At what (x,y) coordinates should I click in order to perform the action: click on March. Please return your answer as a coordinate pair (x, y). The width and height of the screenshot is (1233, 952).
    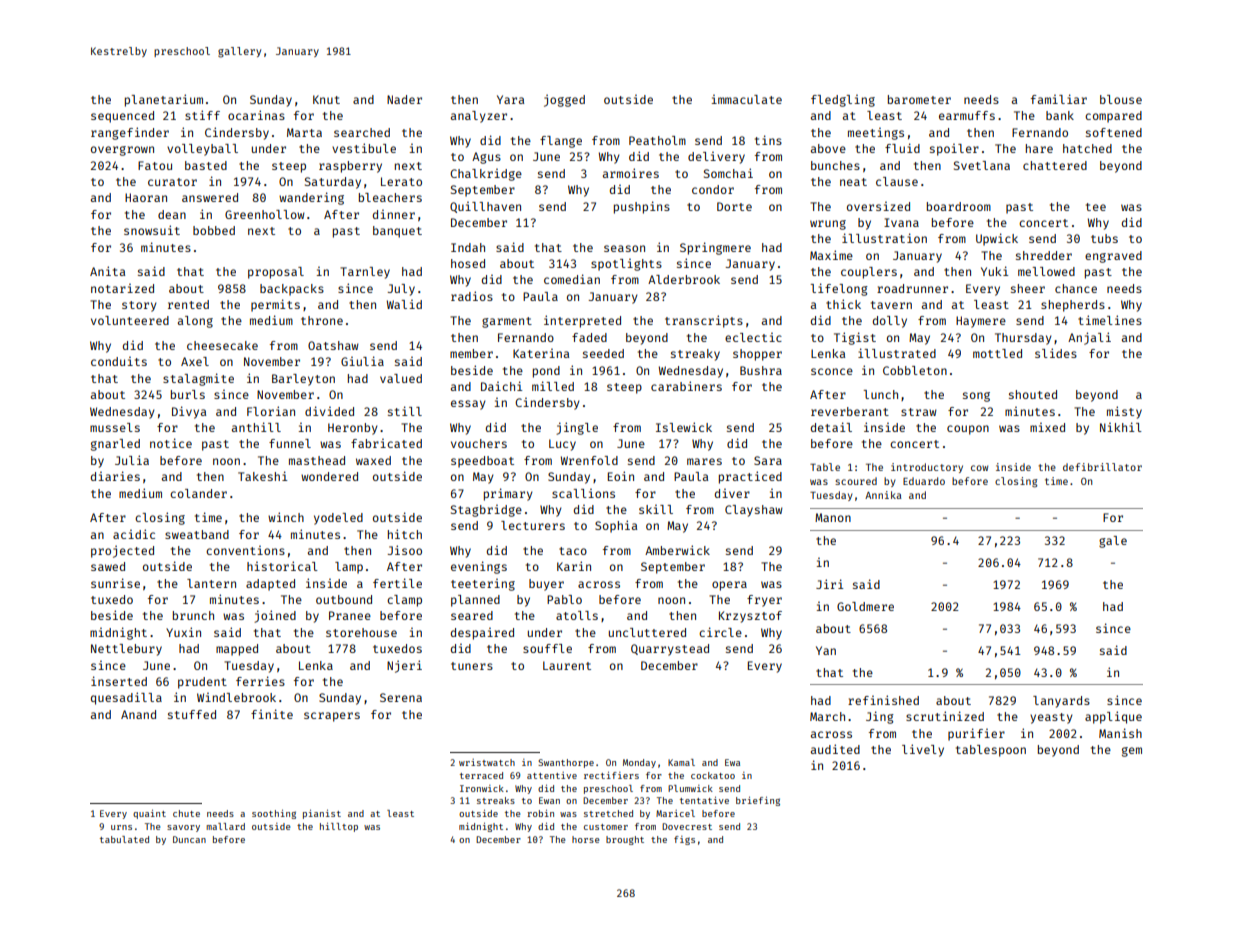
    Looking at the image, I should click on (827, 716).
